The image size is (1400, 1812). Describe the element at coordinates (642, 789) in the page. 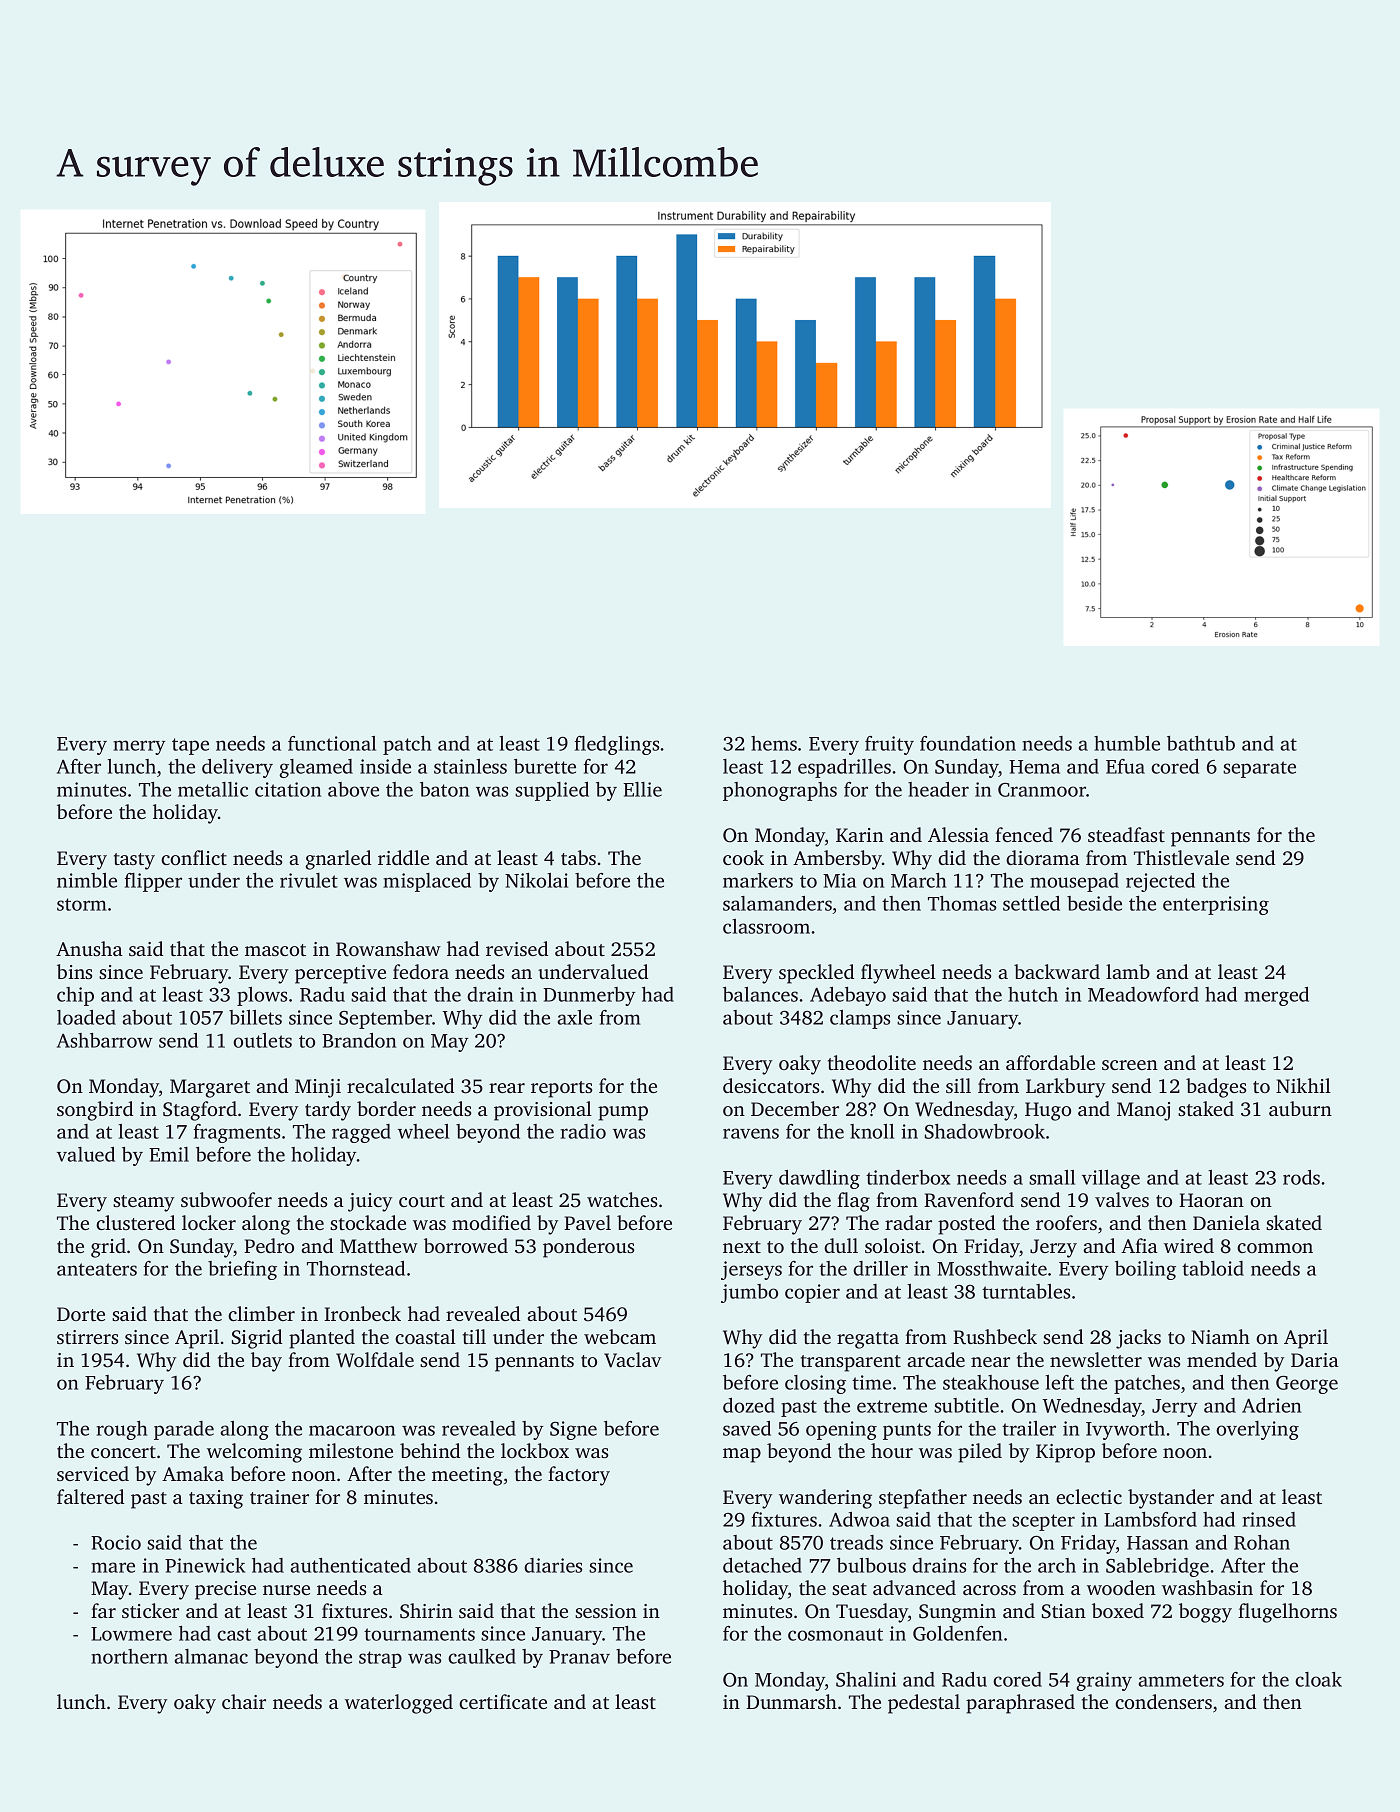

I see `Ellie` at that location.
